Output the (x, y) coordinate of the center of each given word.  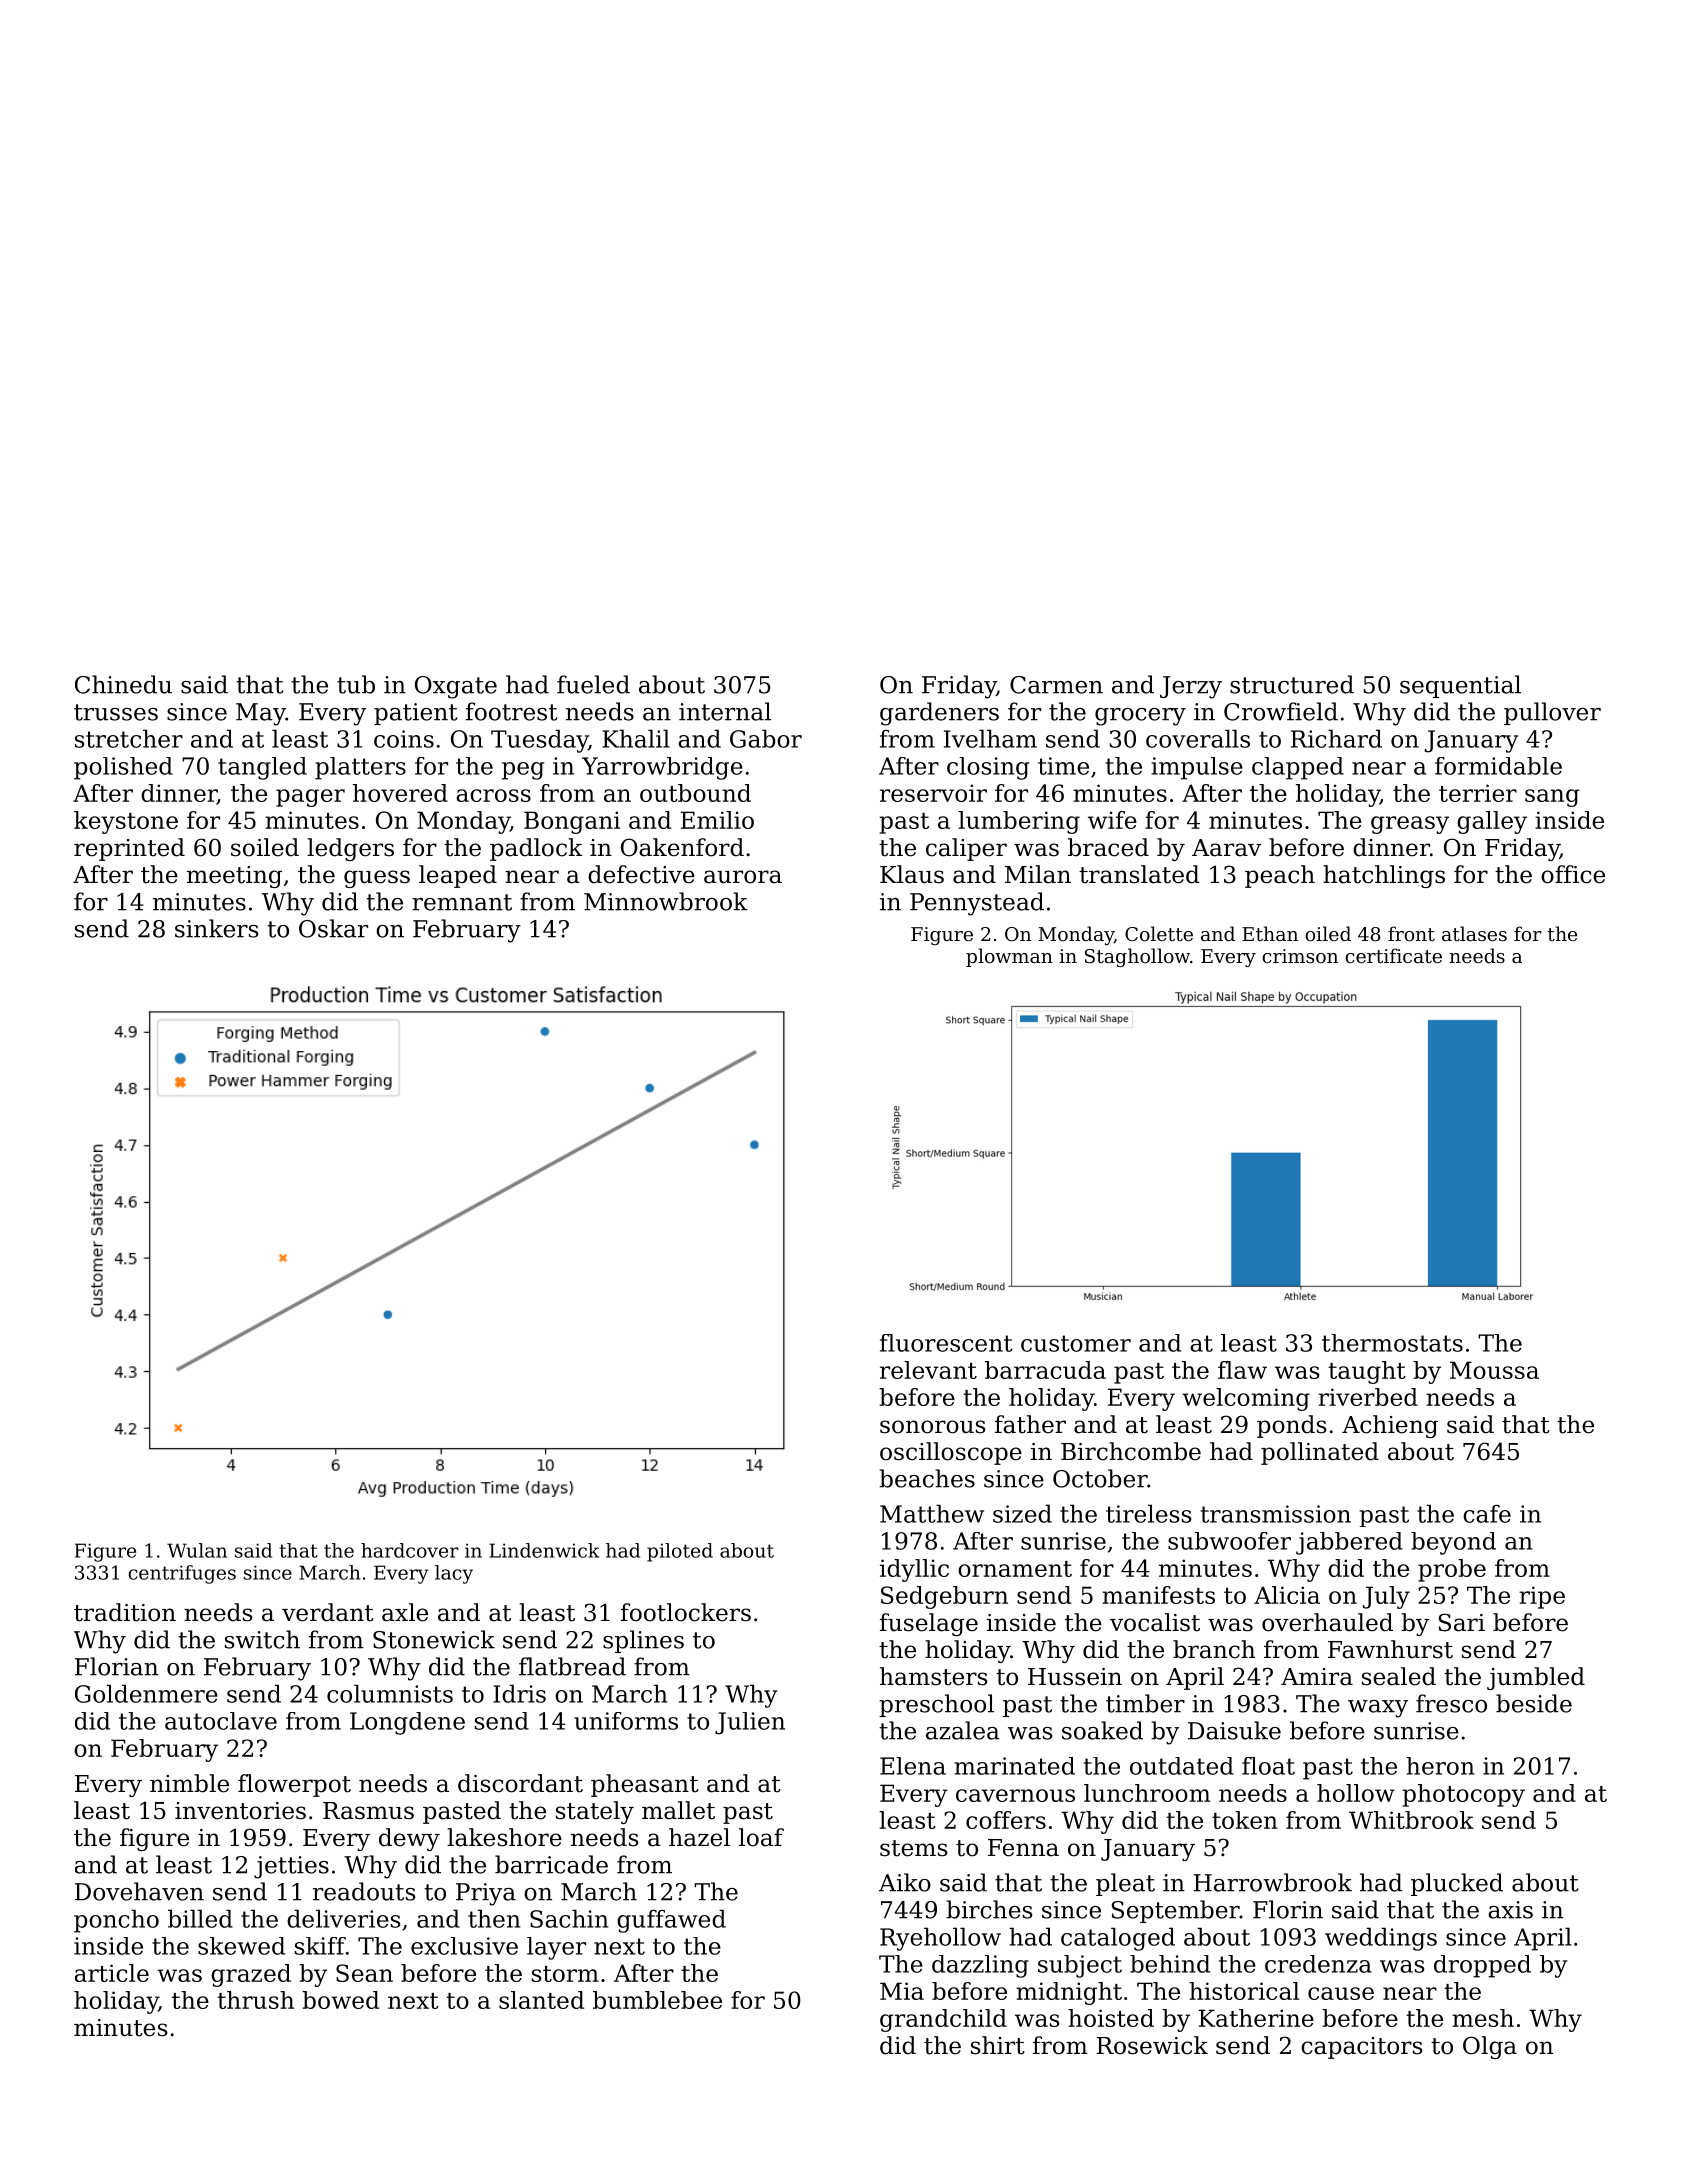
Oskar (333, 928)
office (1573, 874)
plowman (1009, 957)
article (112, 1973)
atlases (1474, 933)
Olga (1490, 2047)
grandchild (943, 2020)
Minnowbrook (666, 901)
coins (404, 739)
